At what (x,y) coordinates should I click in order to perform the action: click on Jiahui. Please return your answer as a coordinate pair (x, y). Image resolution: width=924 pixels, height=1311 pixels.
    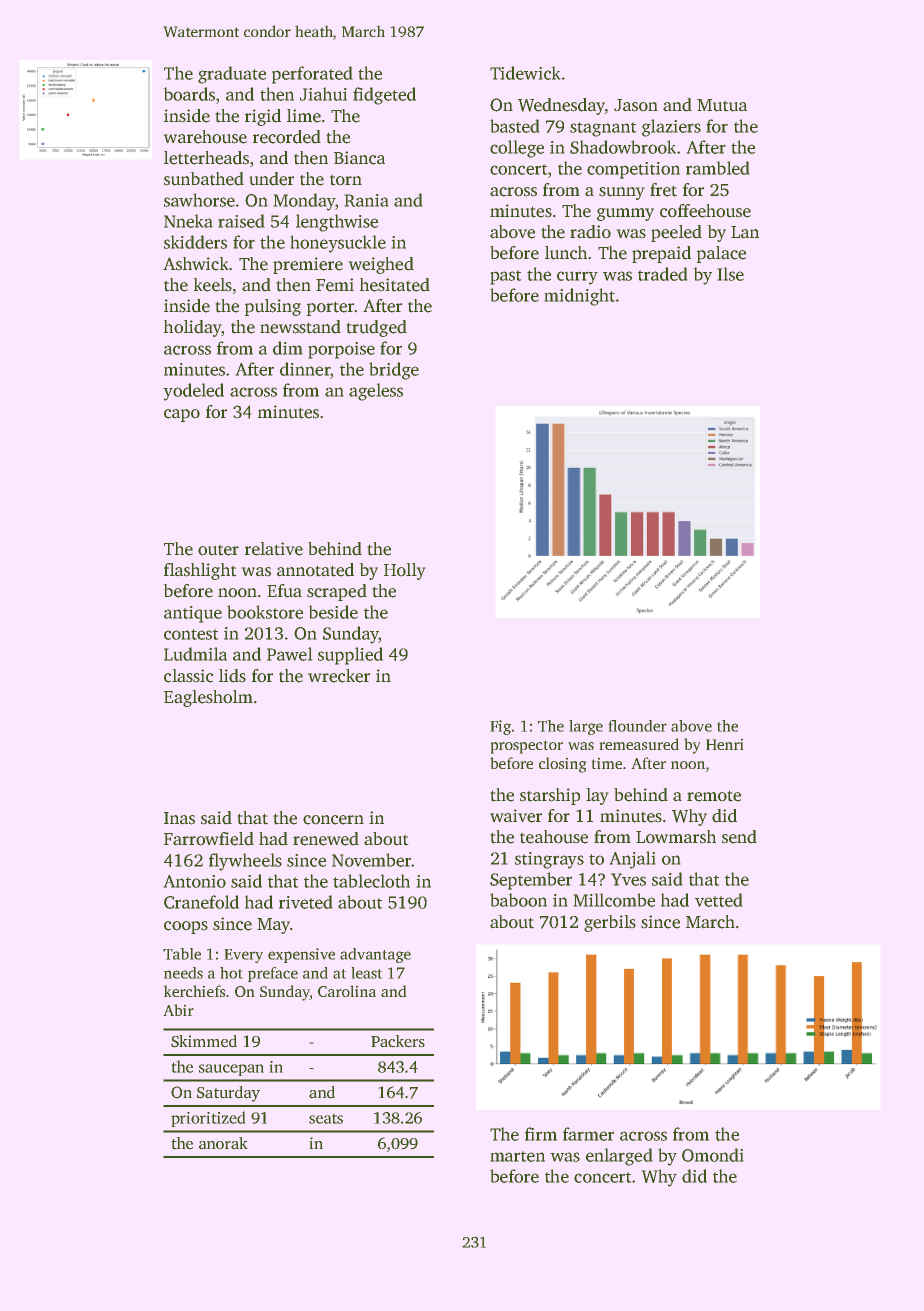
    Looking at the image, I should click on (323, 94).
